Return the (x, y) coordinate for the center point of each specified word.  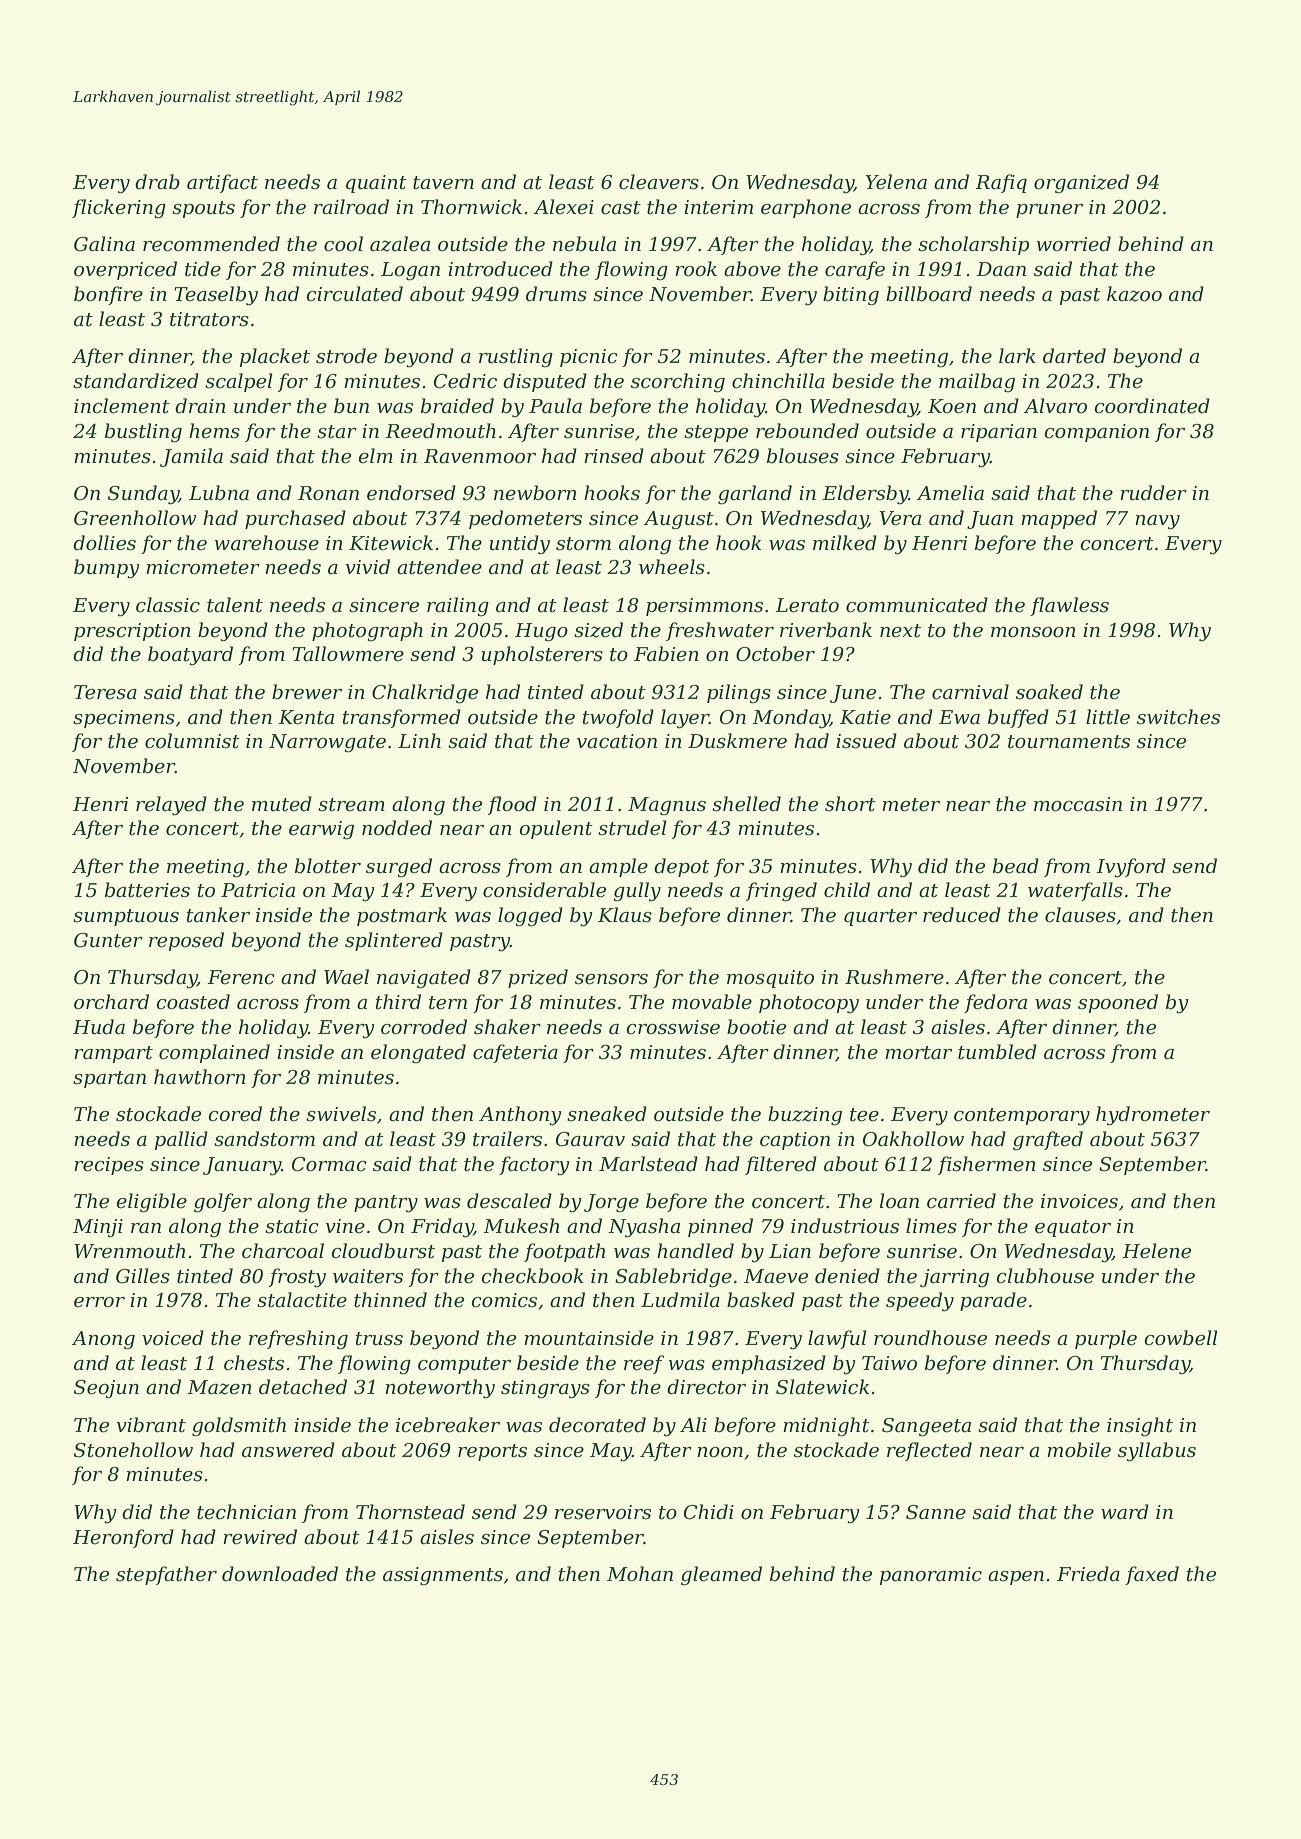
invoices (1079, 1201)
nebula (584, 244)
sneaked (607, 1114)
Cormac (329, 1164)
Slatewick (822, 1387)
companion (1096, 433)
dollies (104, 543)
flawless (1069, 606)
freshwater (720, 631)
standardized (136, 381)
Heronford (123, 1538)
